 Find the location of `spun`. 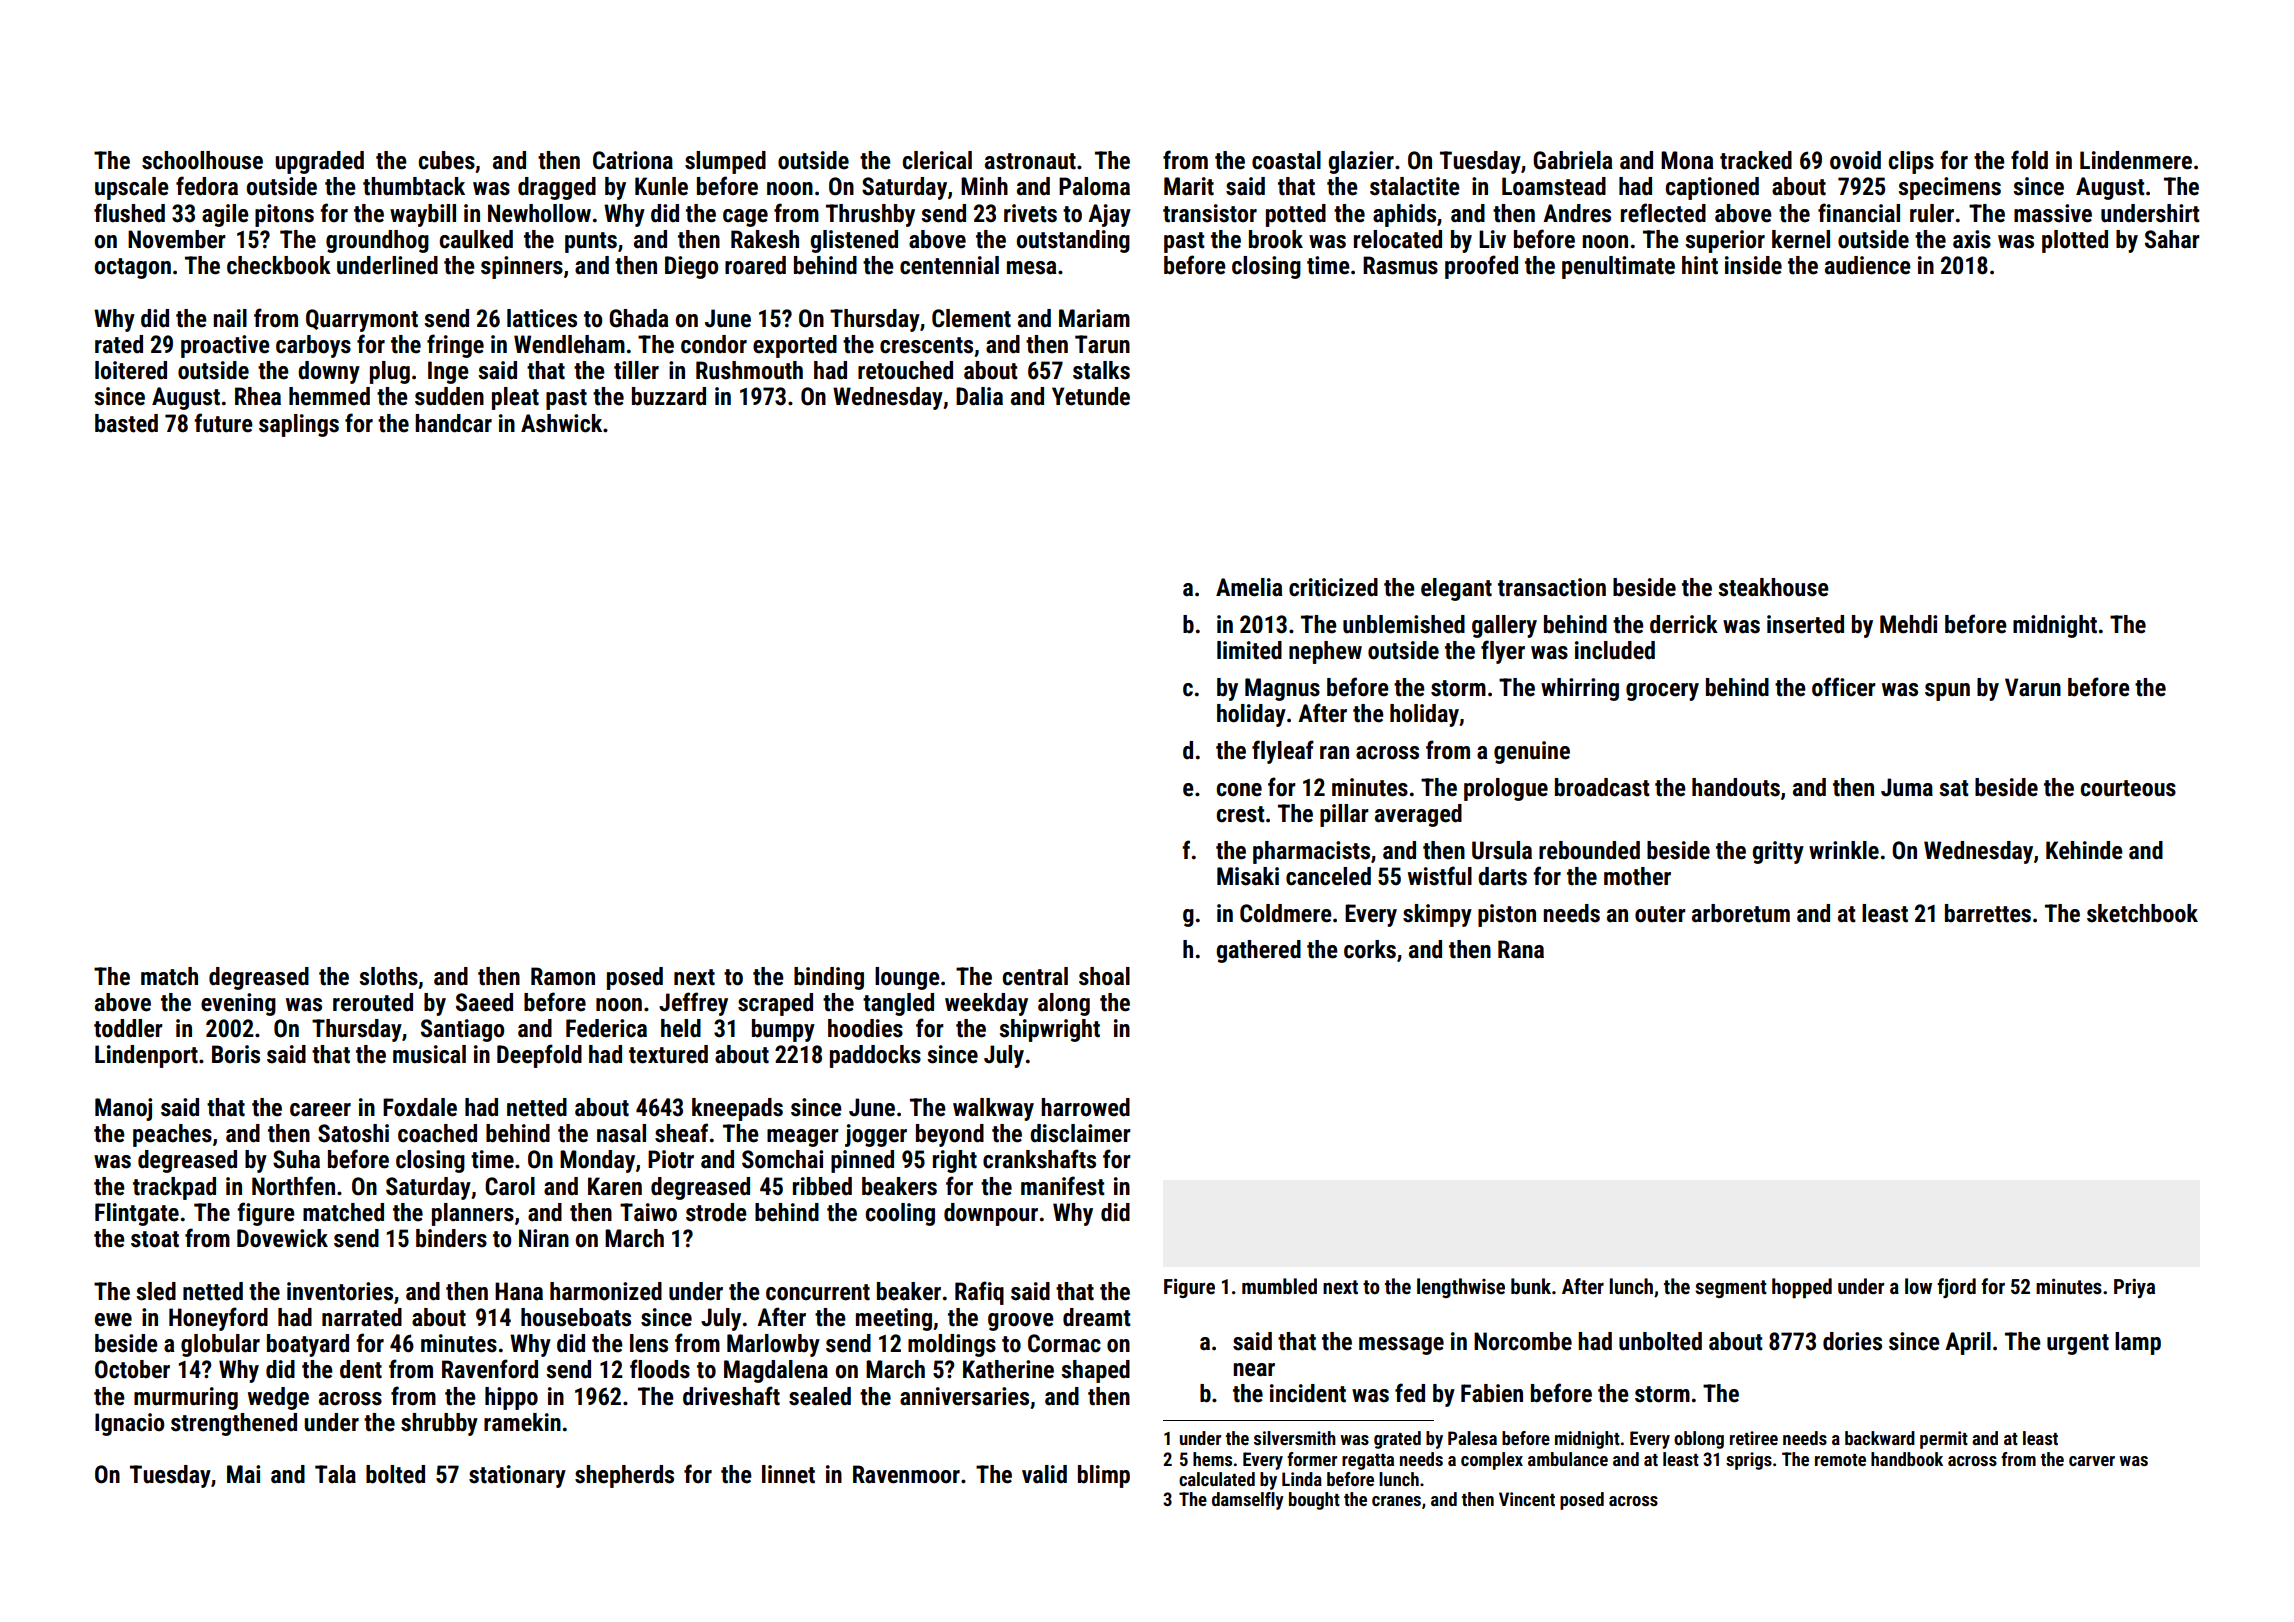

spun is located at coordinates (1947, 692).
